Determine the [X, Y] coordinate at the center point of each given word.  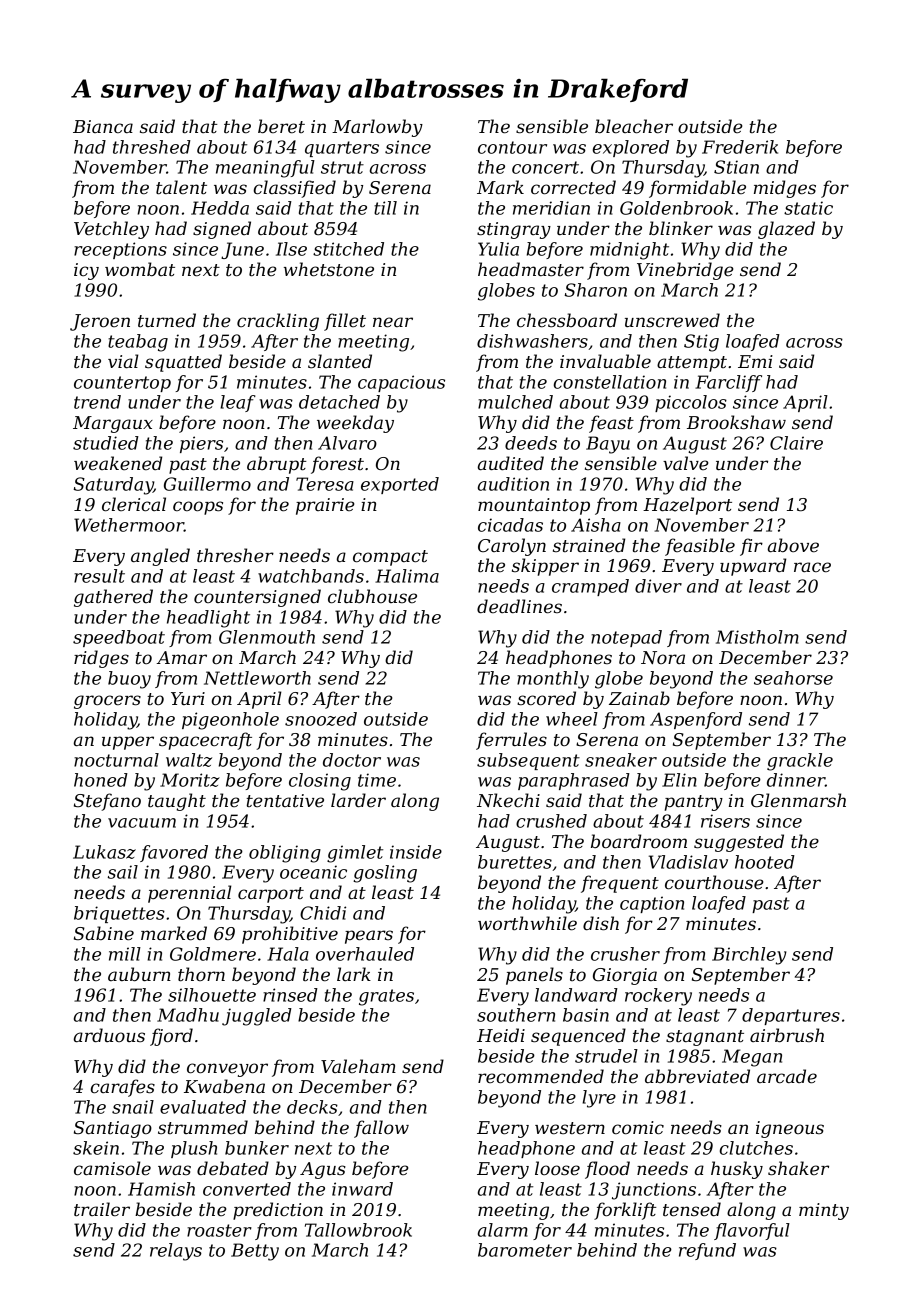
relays [176, 1252]
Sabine [104, 933]
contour [512, 147]
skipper [545, 567]
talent [181, 187]
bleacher [634, 126]
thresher [235, 555]
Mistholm [757, 637]
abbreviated [697, 1076]
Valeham [358, 1066]
